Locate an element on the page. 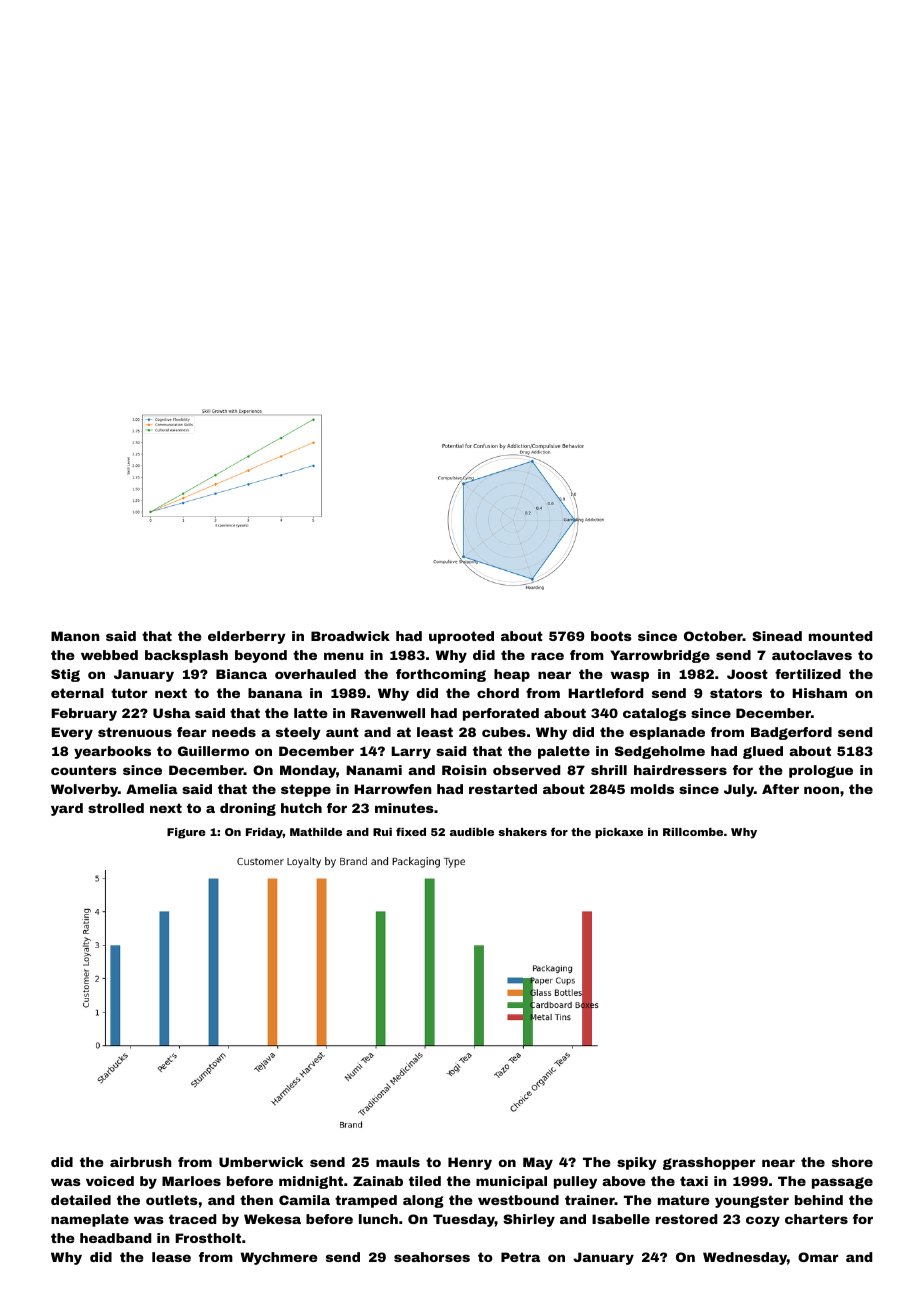 The height and width of the image is (1308, 924). aunt is located at coordinates (342, 732).
